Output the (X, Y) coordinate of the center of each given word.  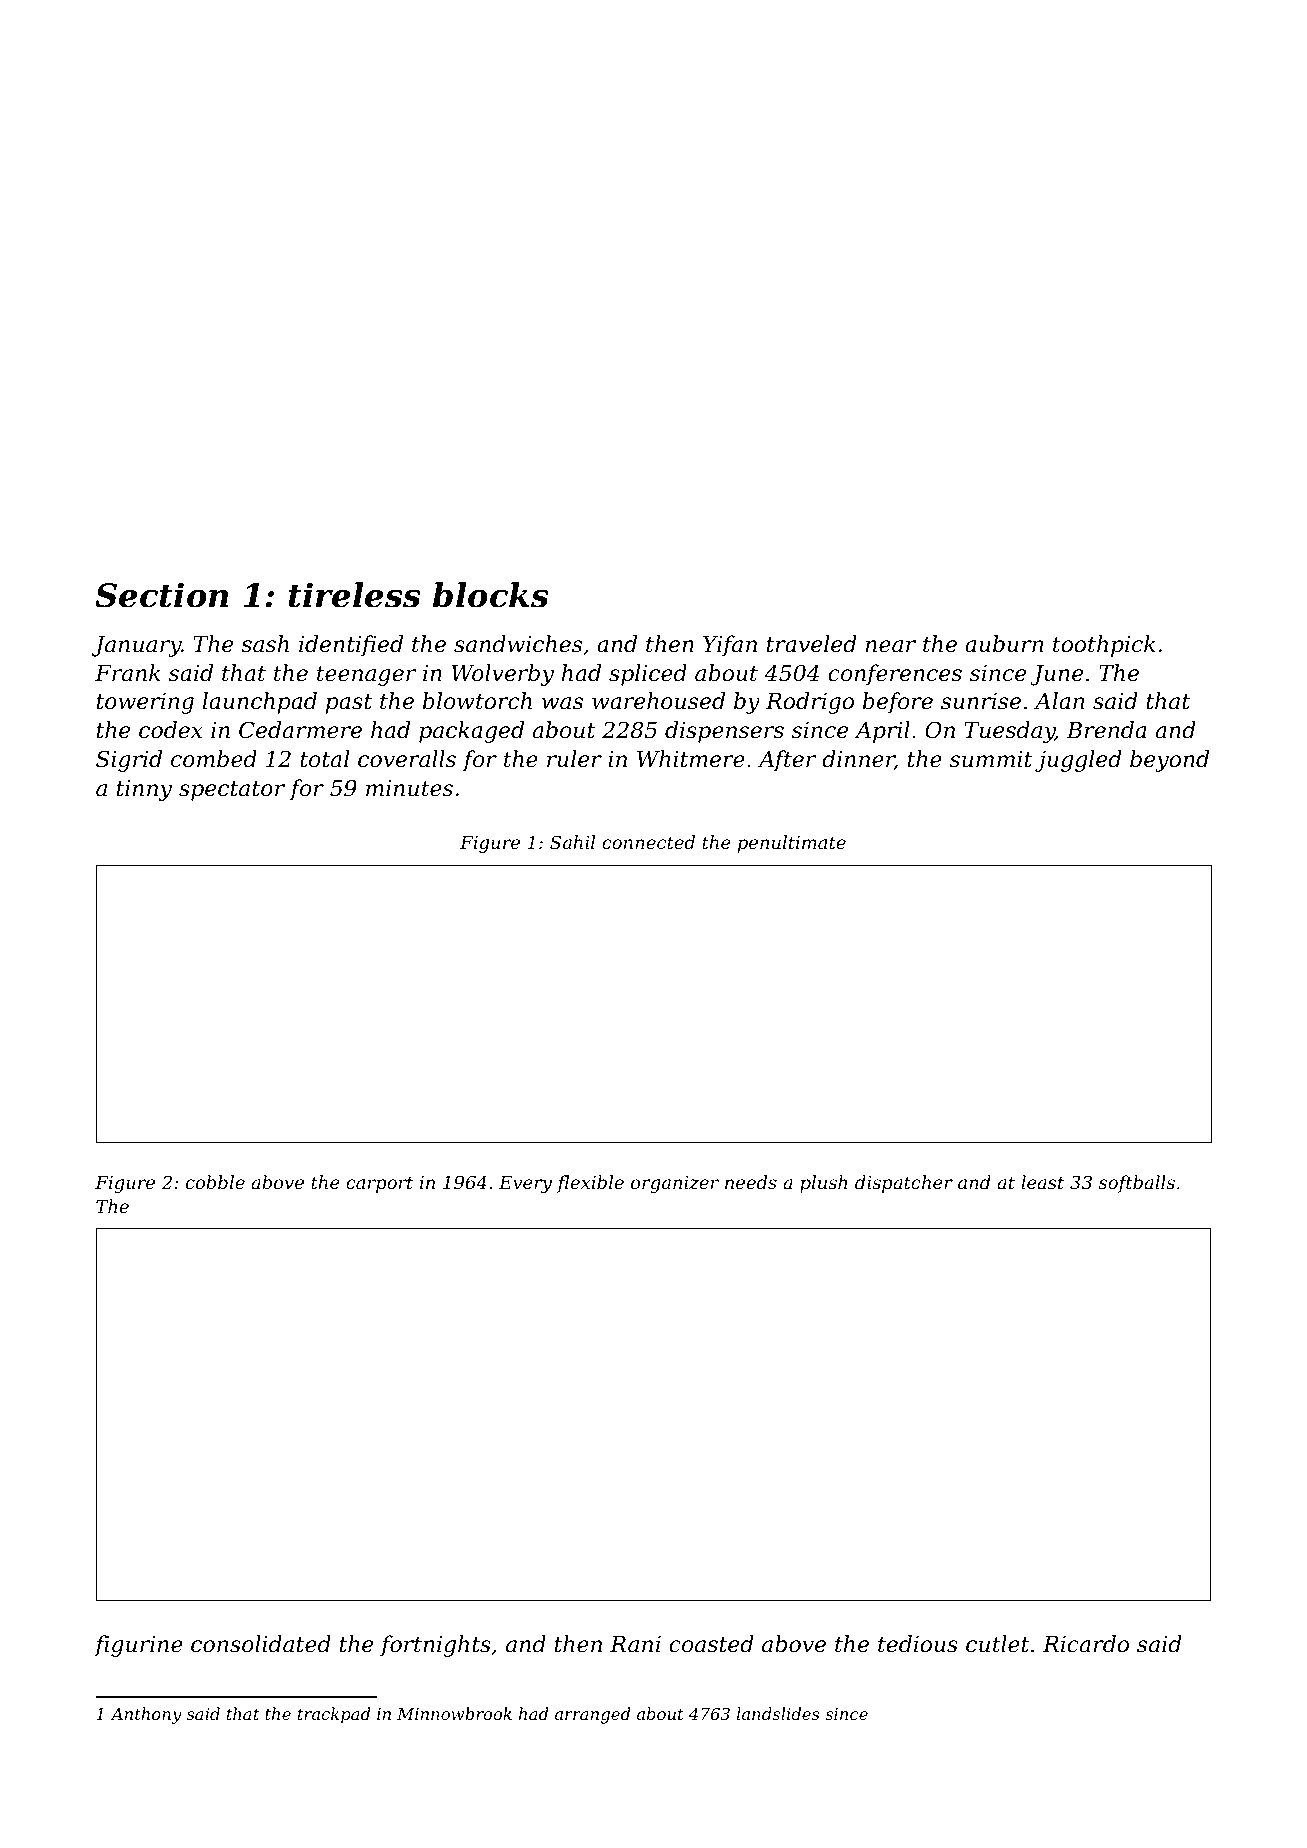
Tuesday (1009, 732)
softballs (1137, 1184)
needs (751, 1182)
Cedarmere (300, 730)
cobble (215, 1182)
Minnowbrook (454, 1713)
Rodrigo (810, 703)
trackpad (334, 1715)
